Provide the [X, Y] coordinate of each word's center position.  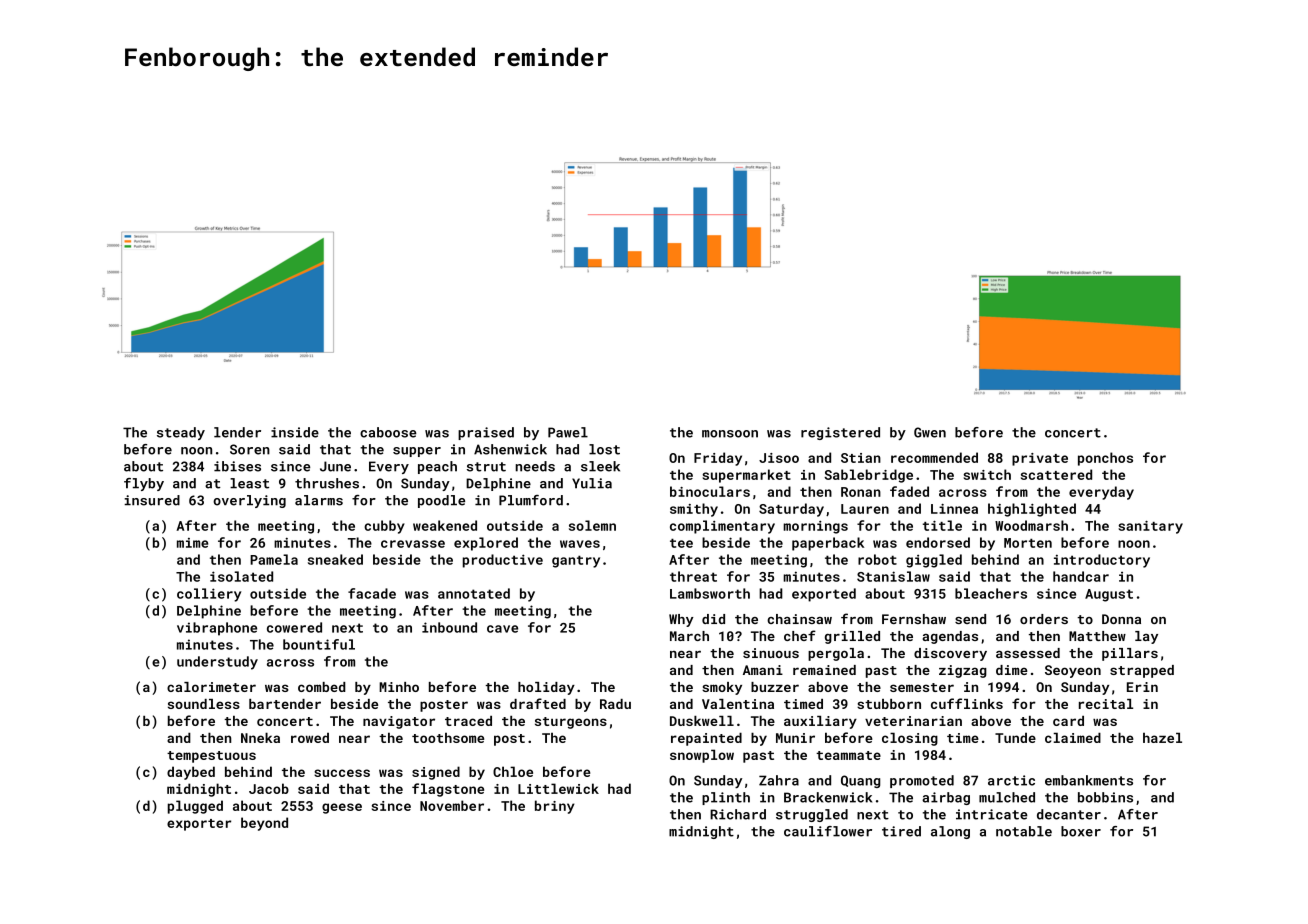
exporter [199, 825]
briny [555, 807]
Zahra [779, 780]
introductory [1102, 561]
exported [824, 595]
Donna [1121, 619]
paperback [828, 544]
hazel [1162, 737]
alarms [319, 500]
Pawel [568, 432]
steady [181, 433]
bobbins [1105, 797]
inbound [449, 627]
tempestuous [211, 757]
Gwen [930, 432]
